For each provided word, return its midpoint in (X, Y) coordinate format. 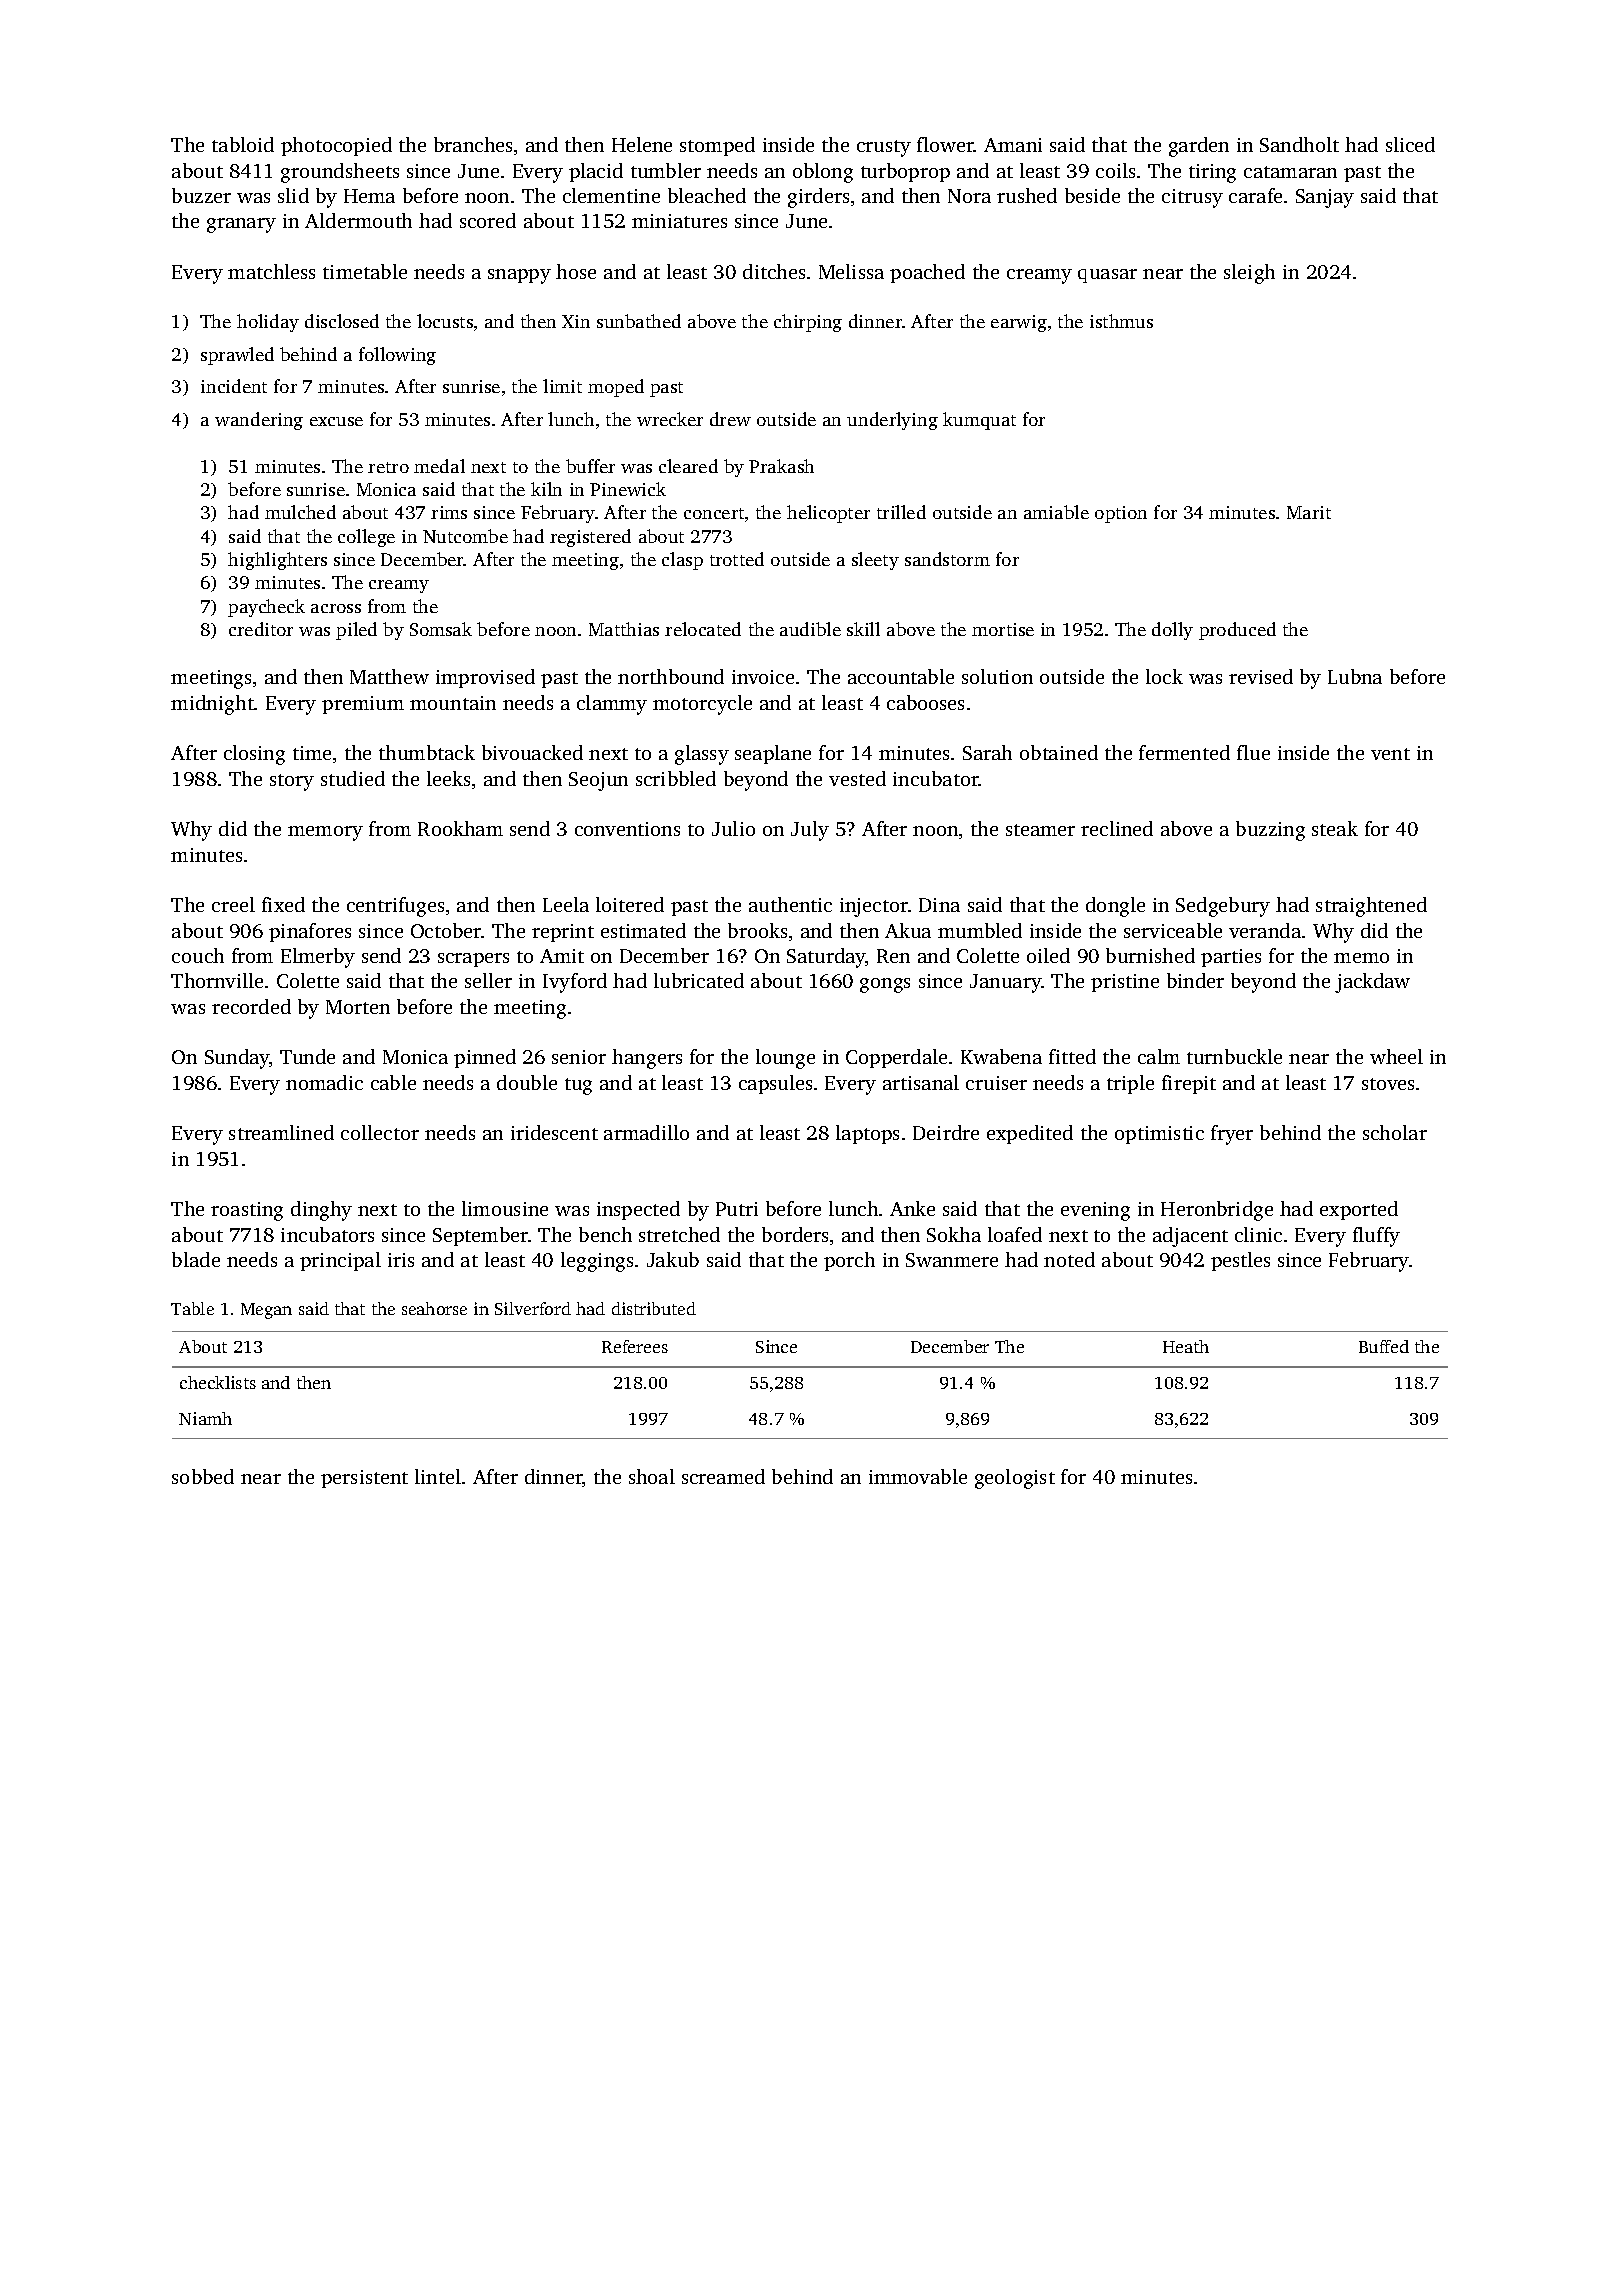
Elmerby (318, 958)
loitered (630, 904)
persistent (364, 1479)
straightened (1371, 907)
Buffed (1384, 1346)
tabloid (243, 144)
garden (1199, 147)
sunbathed (639, 321)
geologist (1015, 1479)
